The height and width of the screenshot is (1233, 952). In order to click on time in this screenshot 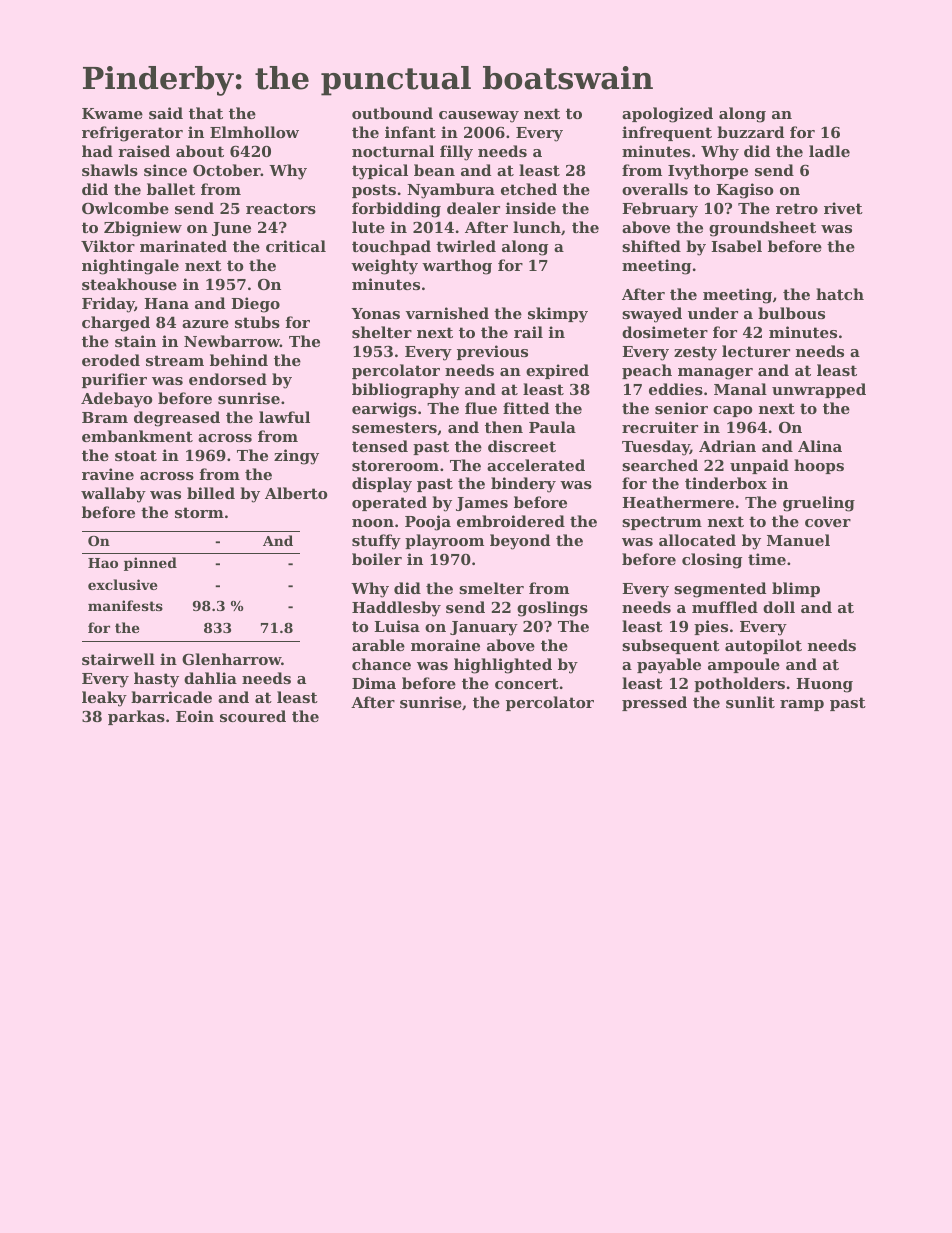, I will do `click(767, 559)`.
